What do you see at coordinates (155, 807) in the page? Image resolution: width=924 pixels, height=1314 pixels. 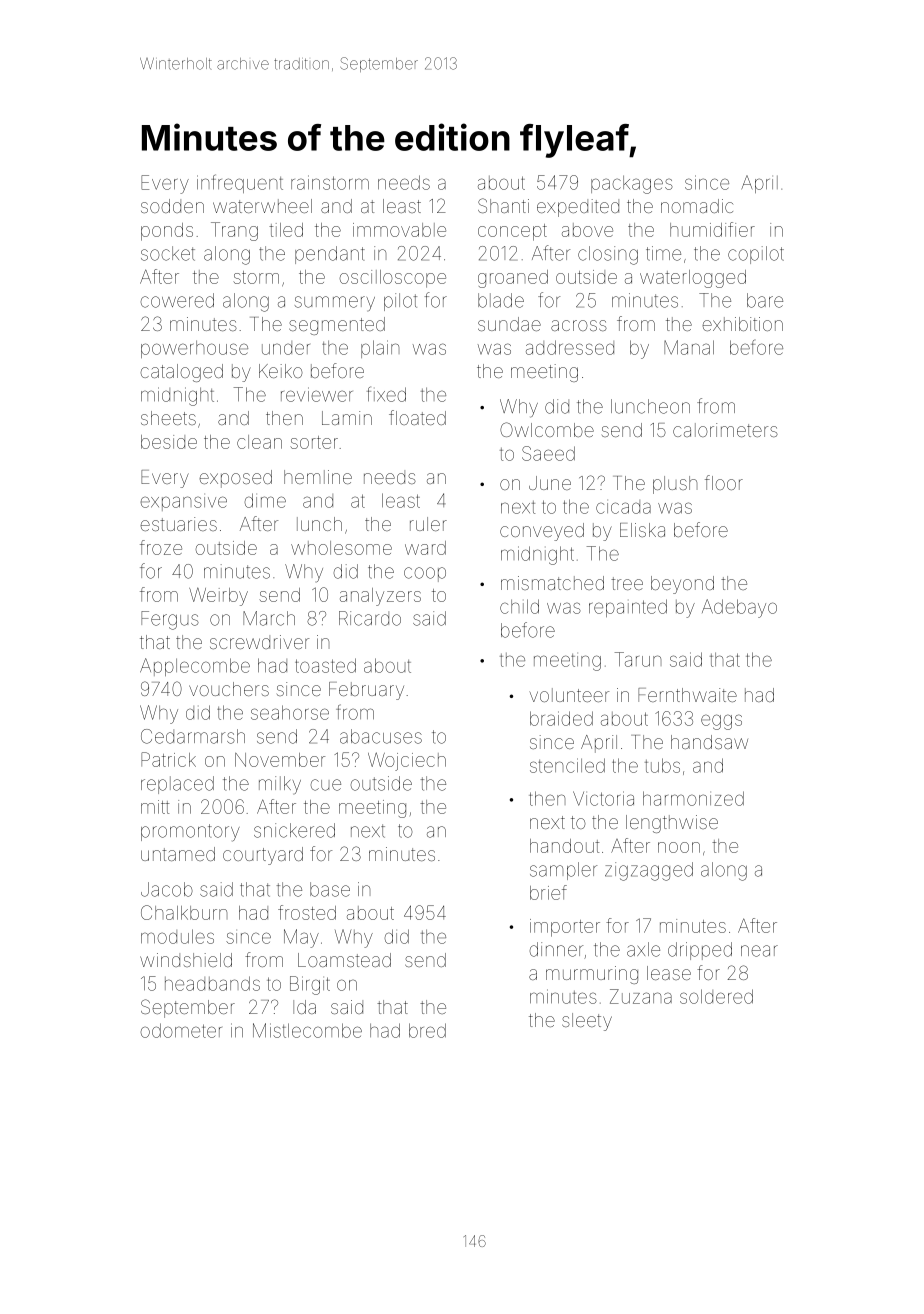 I see `mitt` at bounding box center [155, 807].
